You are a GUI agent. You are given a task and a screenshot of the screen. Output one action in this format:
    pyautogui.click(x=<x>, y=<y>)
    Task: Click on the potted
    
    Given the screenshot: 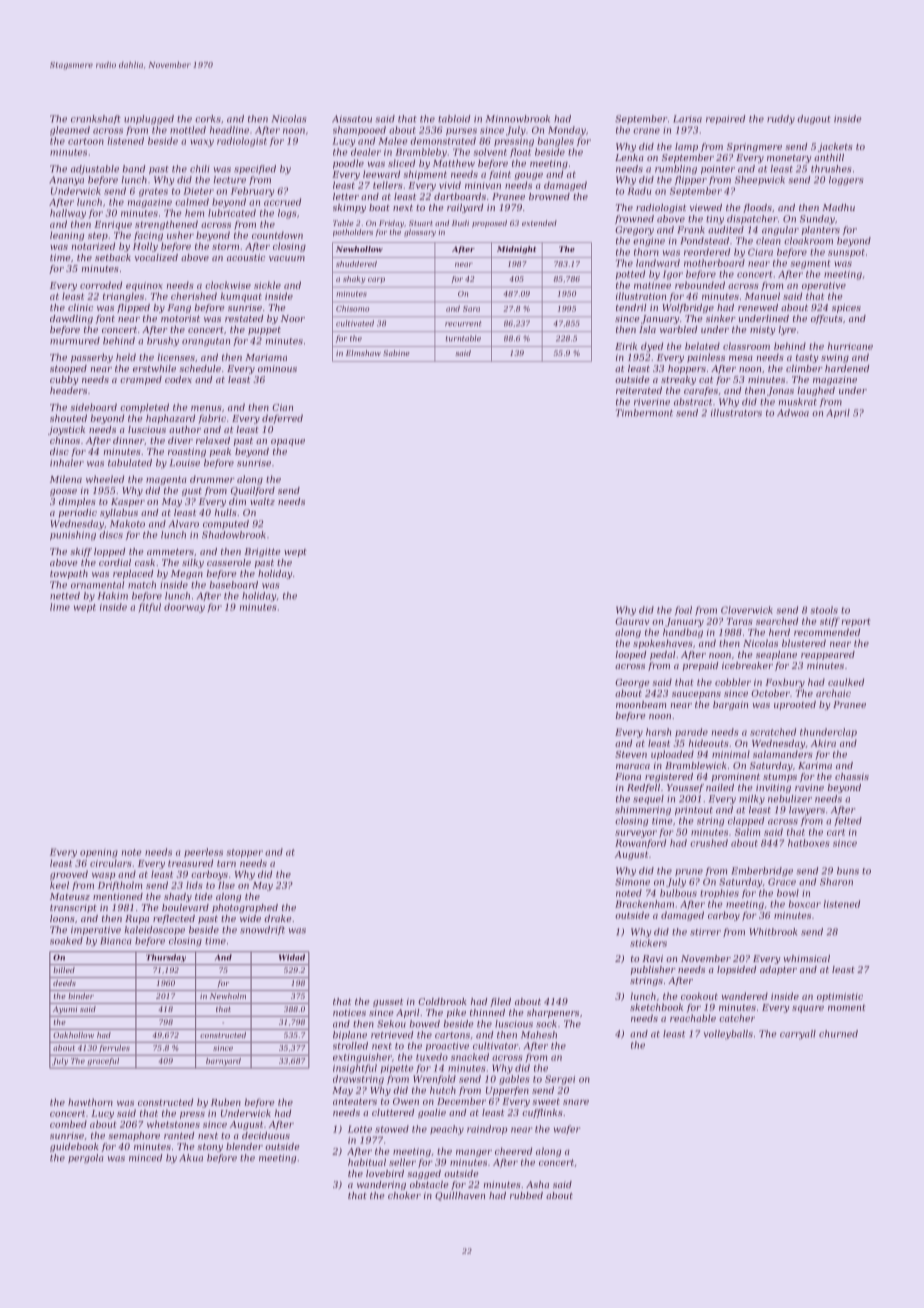 What is the action you would take?
    pyautogui.click(x=630, y=274)
